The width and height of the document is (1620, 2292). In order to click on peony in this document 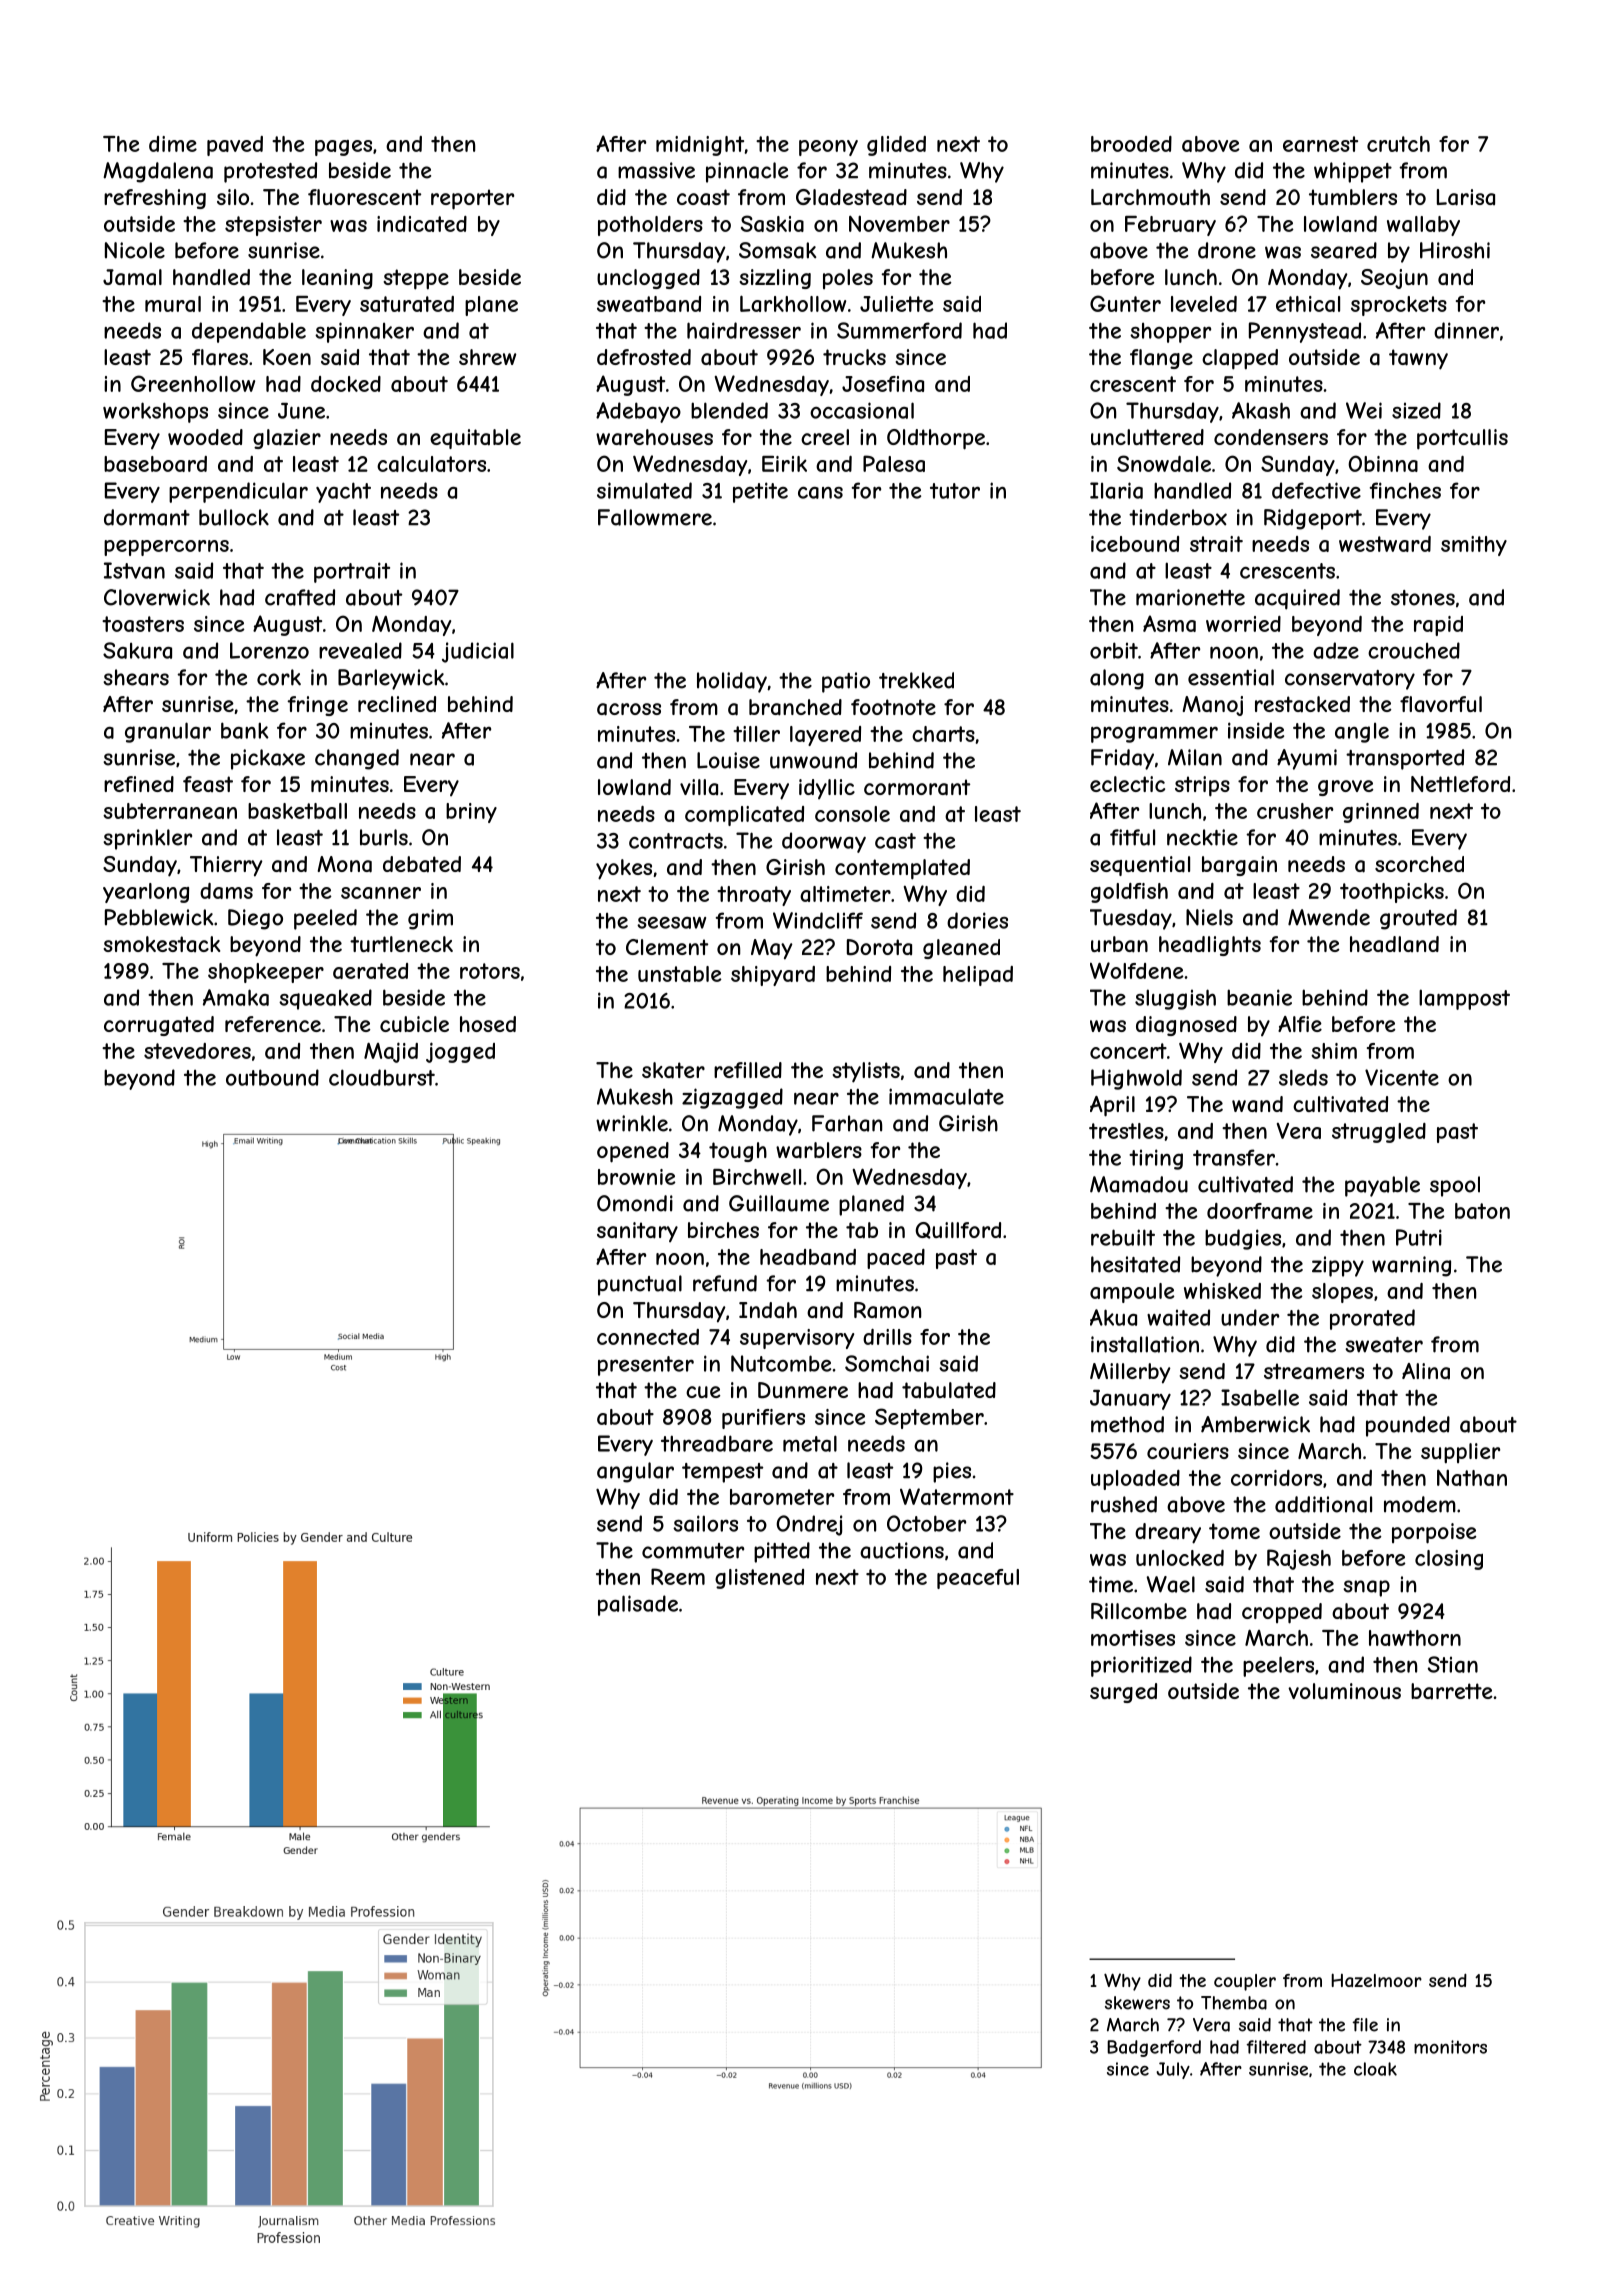, I will do `click(828, 148)`.
